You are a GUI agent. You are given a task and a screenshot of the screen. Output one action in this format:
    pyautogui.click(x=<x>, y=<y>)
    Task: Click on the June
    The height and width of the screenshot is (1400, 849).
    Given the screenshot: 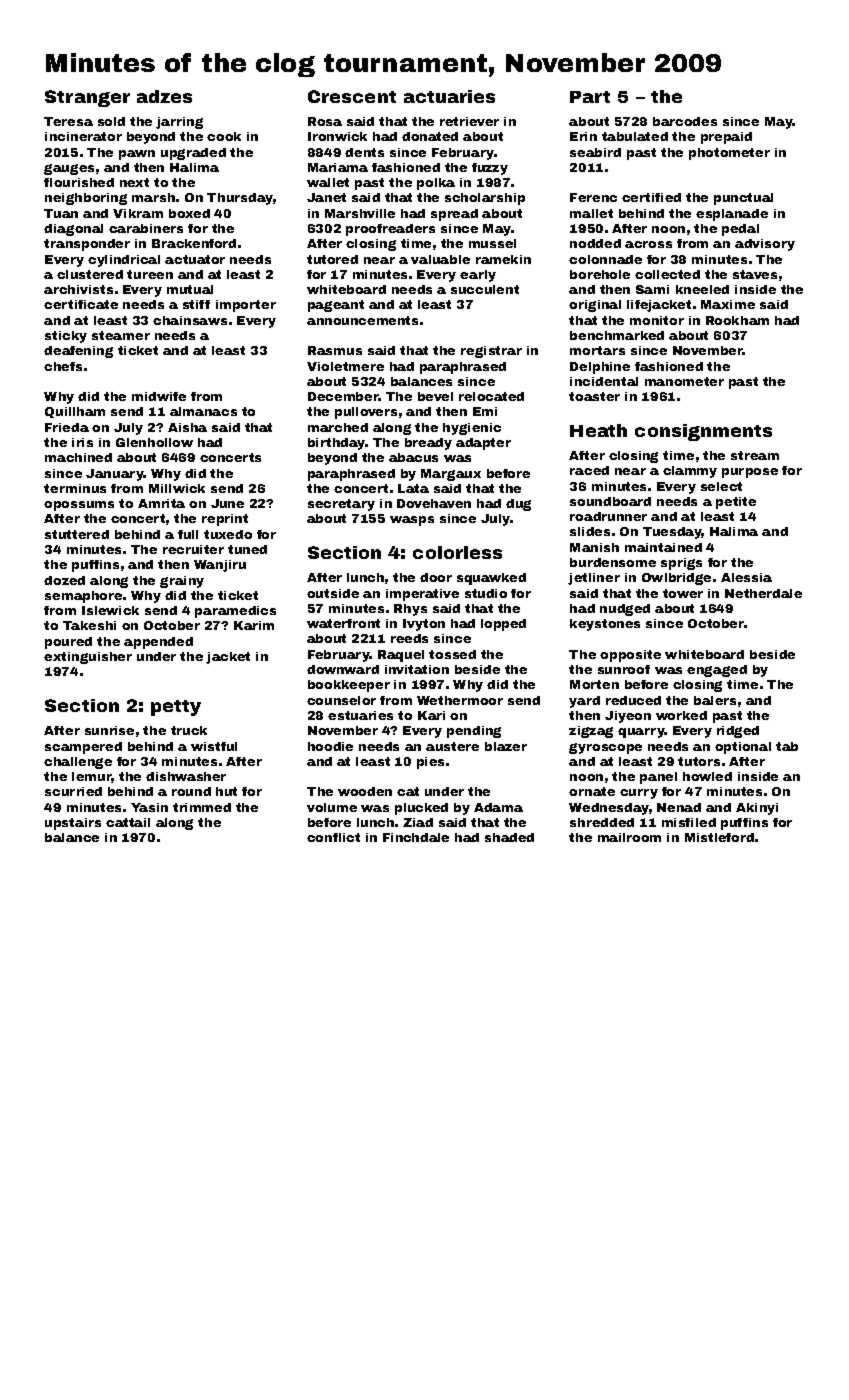 What is the action you would take?
    pyautogui.click(x=227, y=503)
